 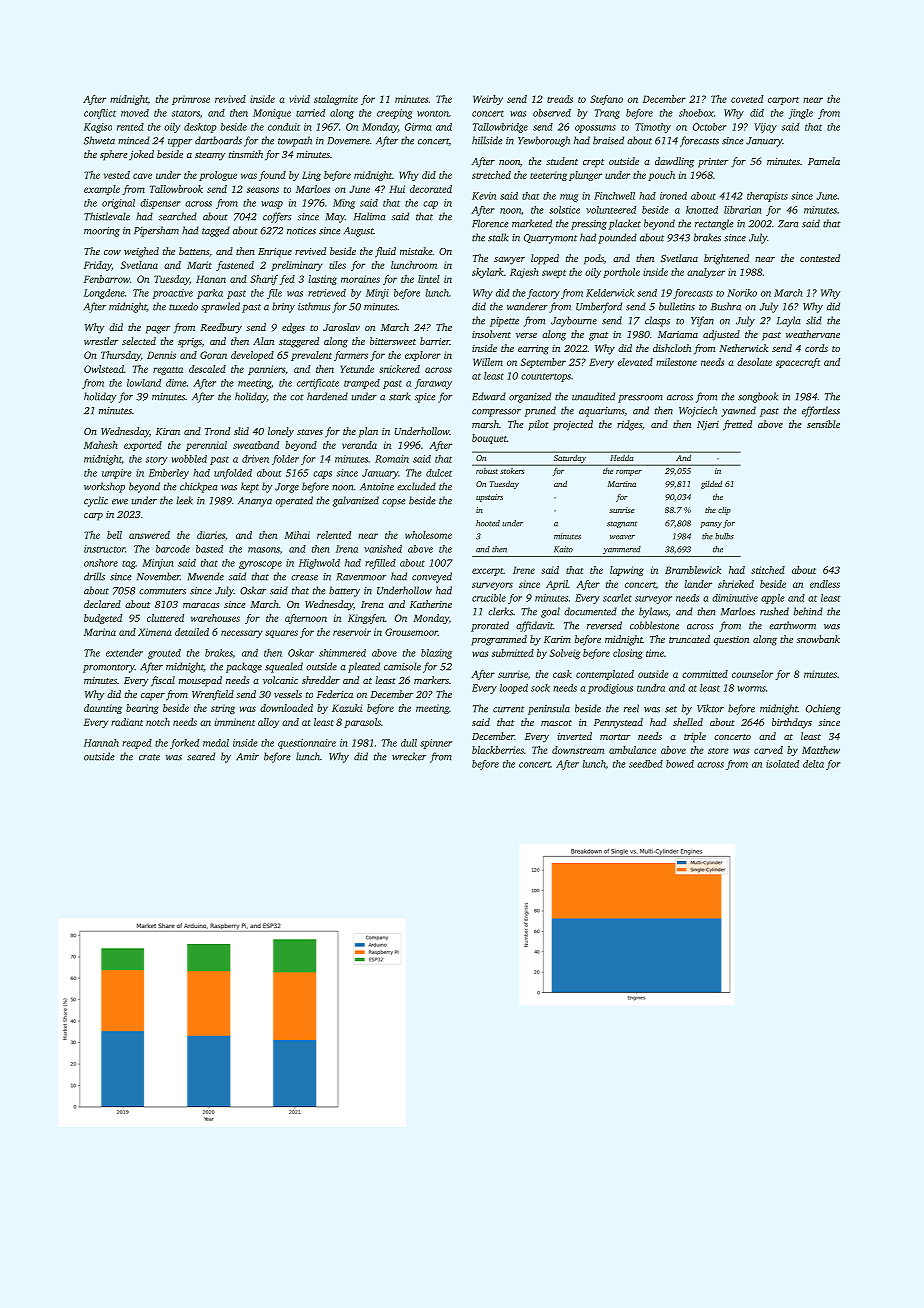 What do you see at coordinates (104, 369) in the screenshot?
I see `Owlstead` at bounding box center [104, 369].
